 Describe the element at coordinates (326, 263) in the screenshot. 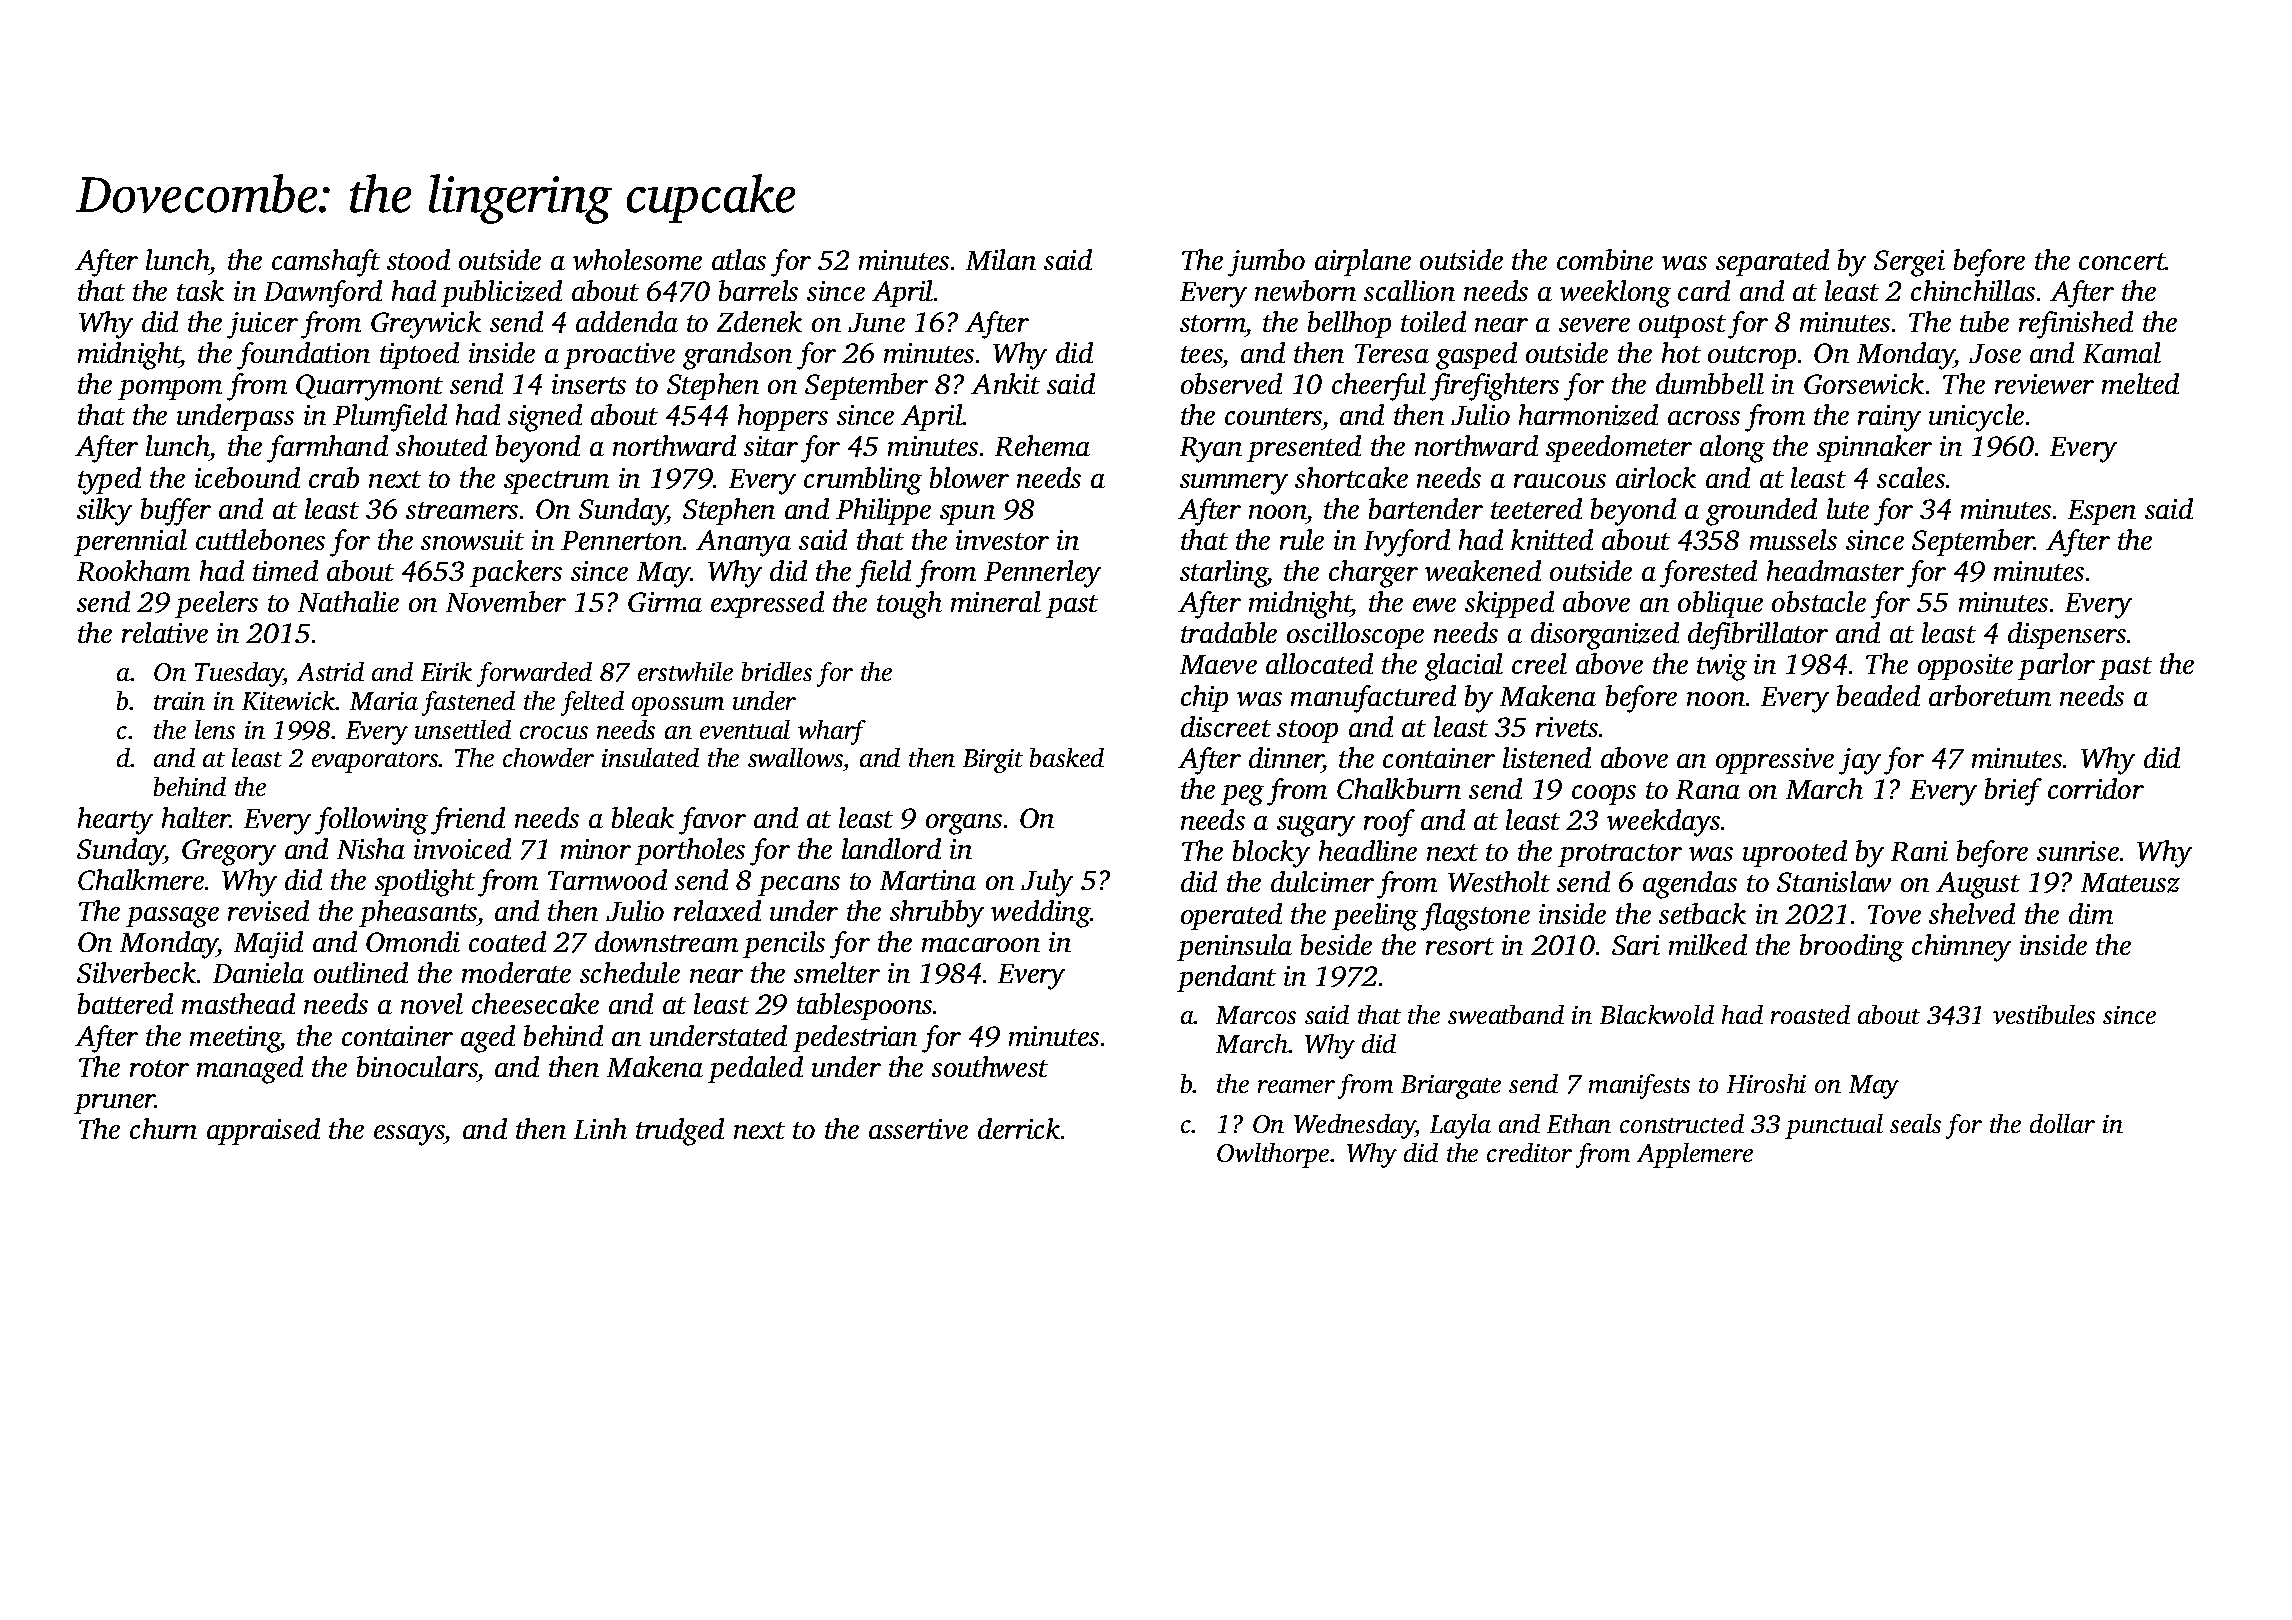

I see `camshaft` at that location.
